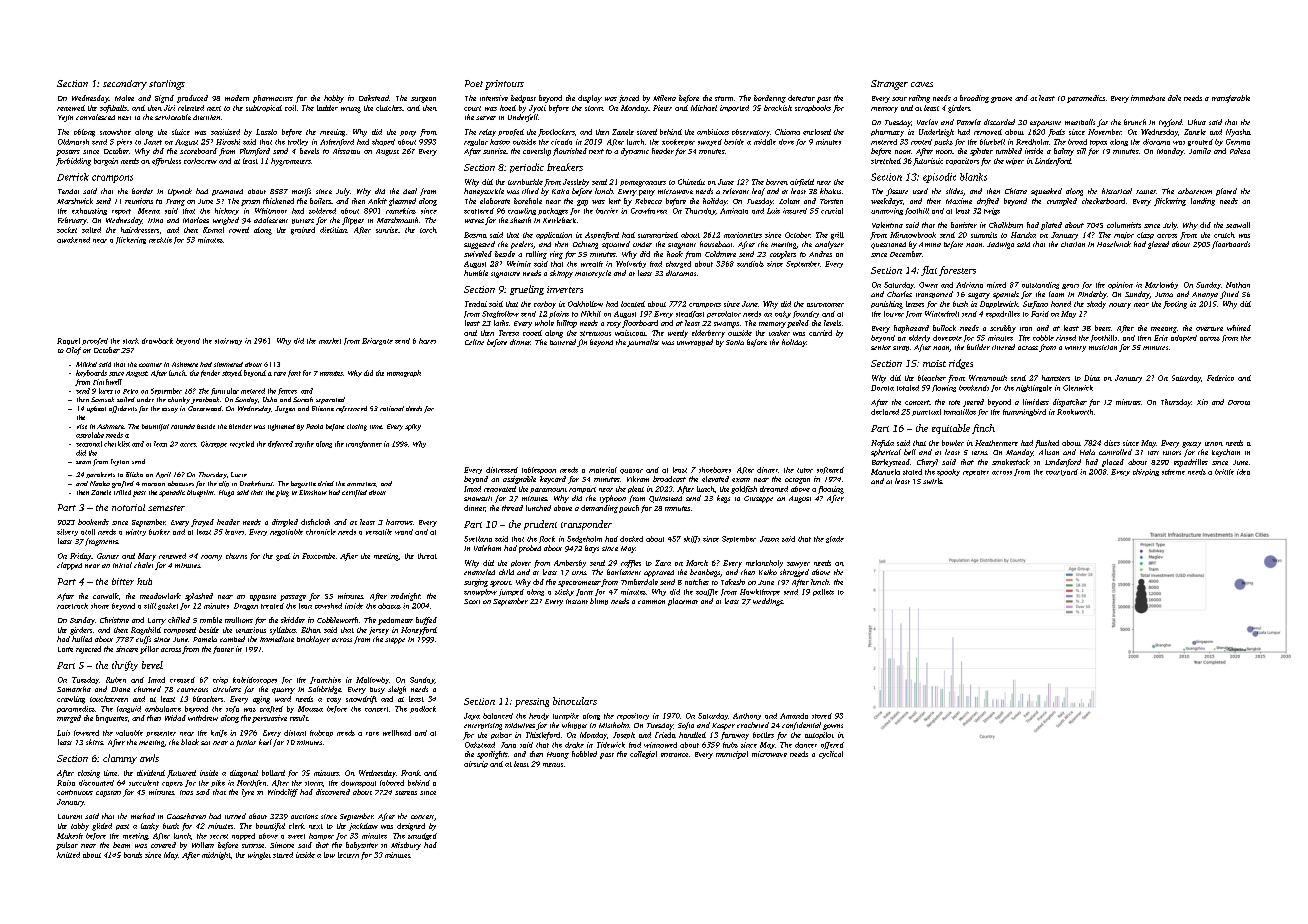  Describe the element at coordinates (422, 836) in the image. I see `smudged` at that location.
